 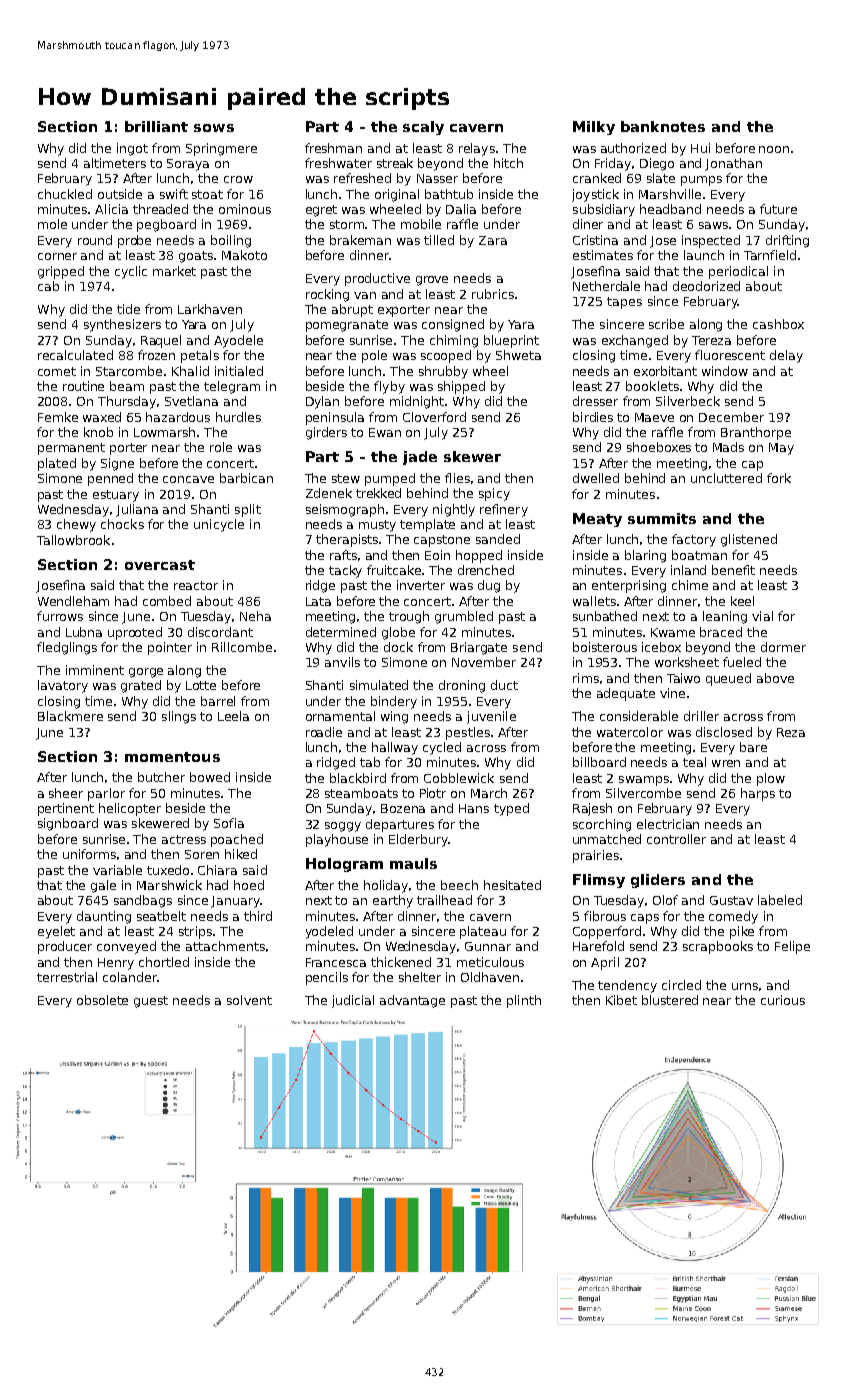 What do you see at coordinates (111, 209) in the image?
I see `Alicia` at bounding box center [111, 209].
